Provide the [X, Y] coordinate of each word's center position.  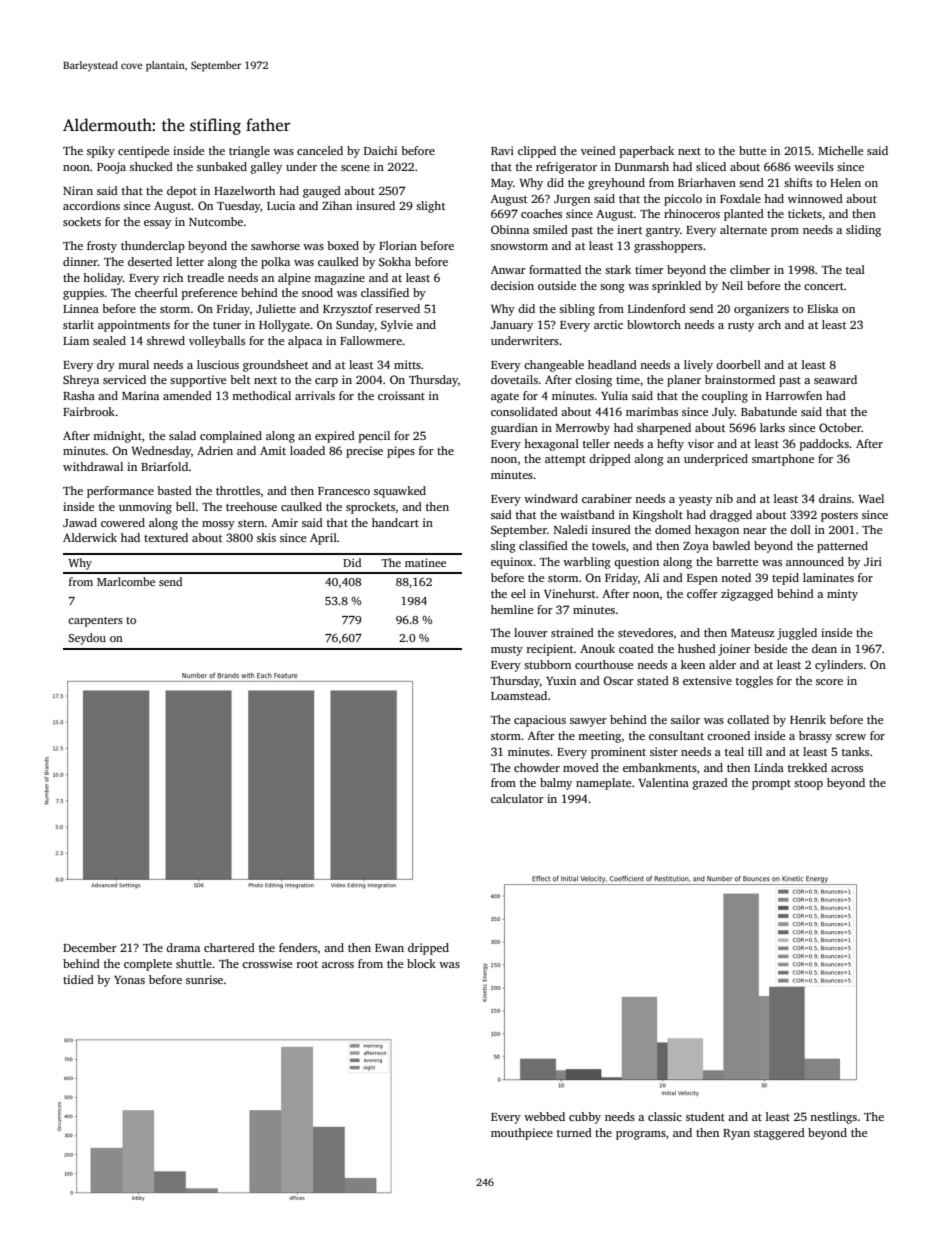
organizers [761, 310]
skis [266, 537]
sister [664, 751]
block [421, 963]
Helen [845, 182]
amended [187, 395]
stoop [808, 785]
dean [824, 648]
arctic [608, 324]
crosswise [267, 963]
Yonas [129, 980]
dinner [80, 261]
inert [629, 229]
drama [183, 947]
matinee [425, 562]
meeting [599, 737]
